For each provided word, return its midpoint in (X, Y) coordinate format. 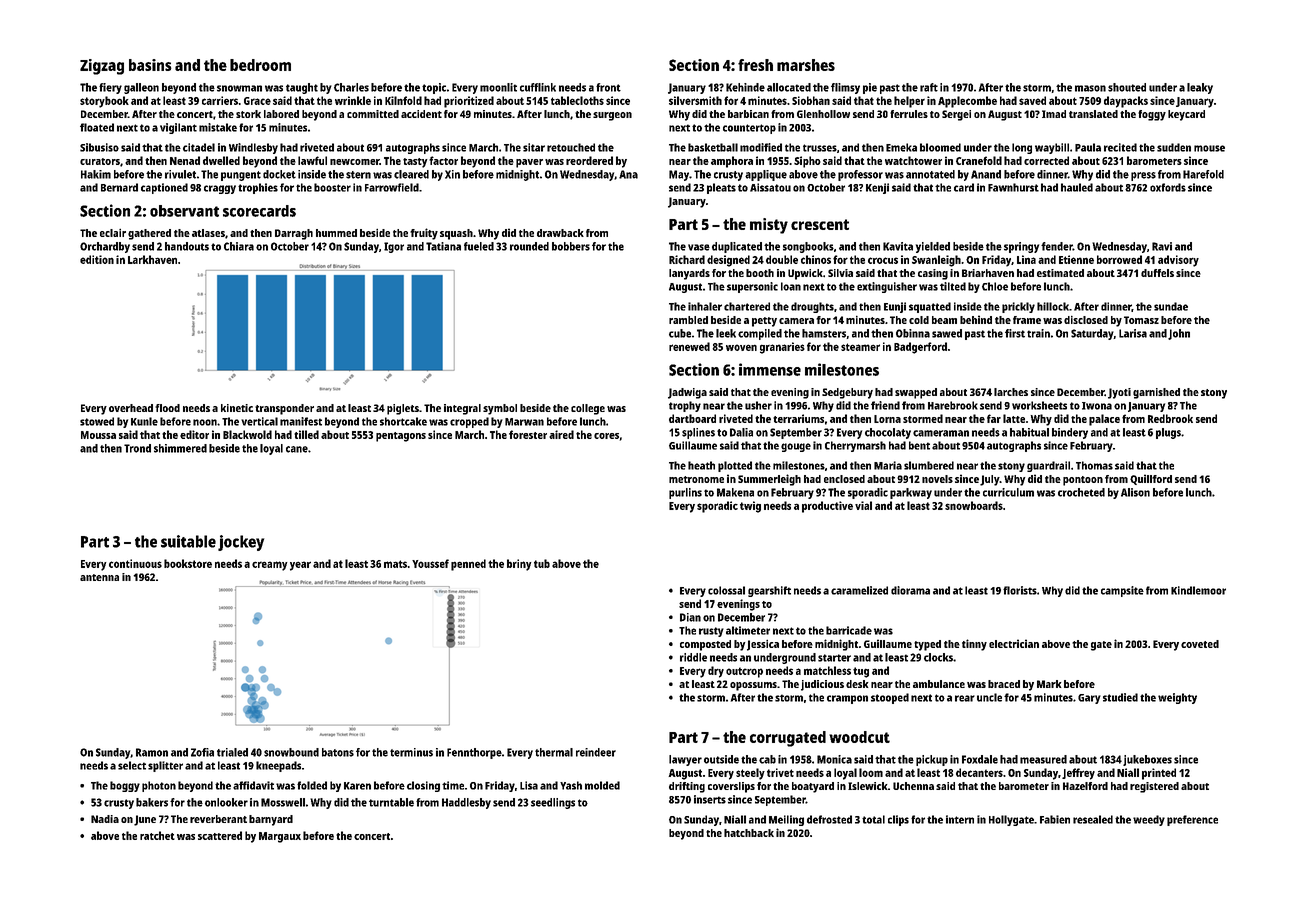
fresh (755, 65)
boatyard (813, 787)
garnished (1156, 393)
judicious (822, 685)
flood (167, 408)
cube (680, 333)
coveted (1200, 644)
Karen (357, 786)
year (300, 566)
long (1022, 148)
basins (150, 65)
